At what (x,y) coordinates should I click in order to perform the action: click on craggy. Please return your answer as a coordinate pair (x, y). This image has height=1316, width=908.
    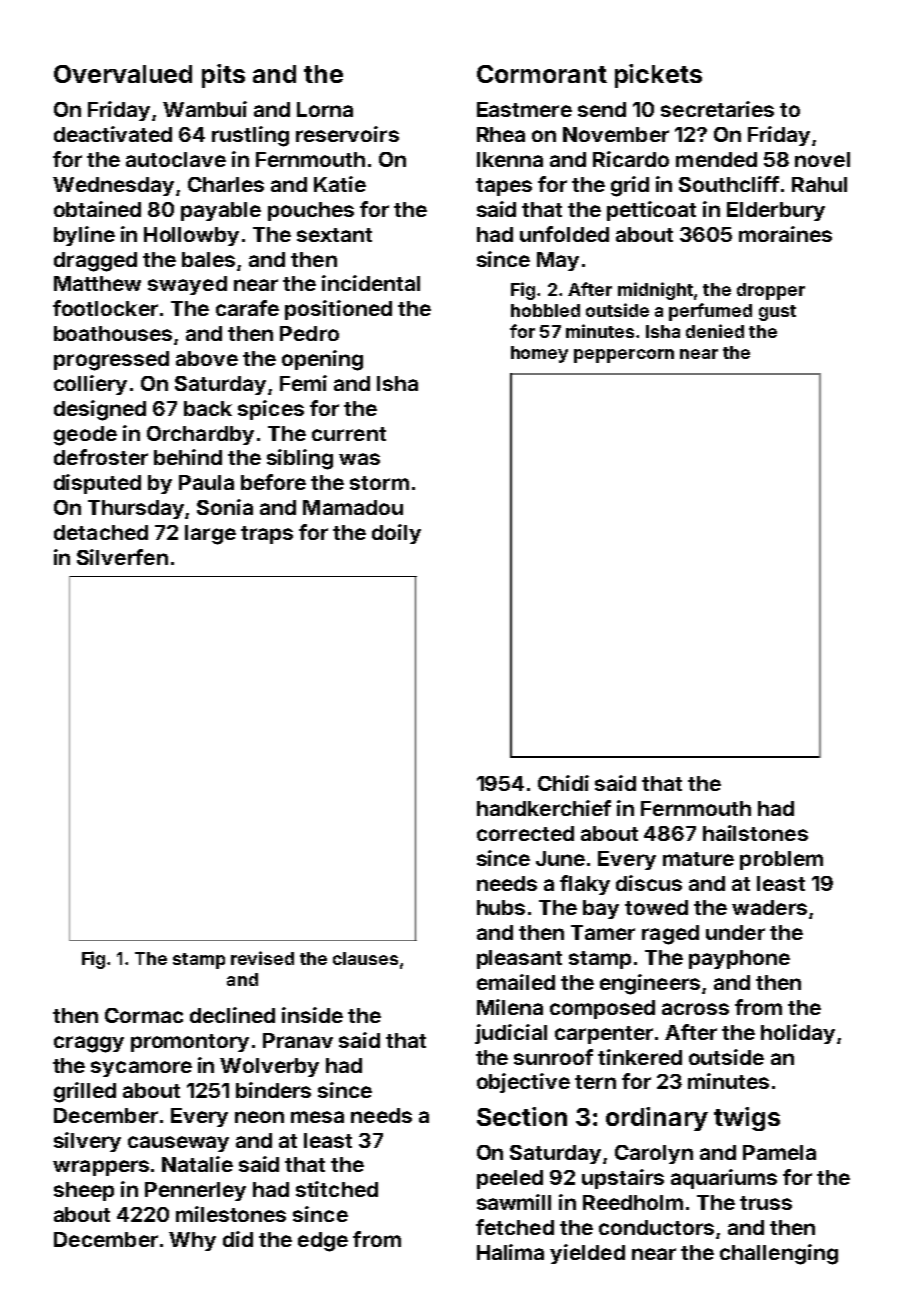
    Looking at the image, I should click on (89, 1044).
